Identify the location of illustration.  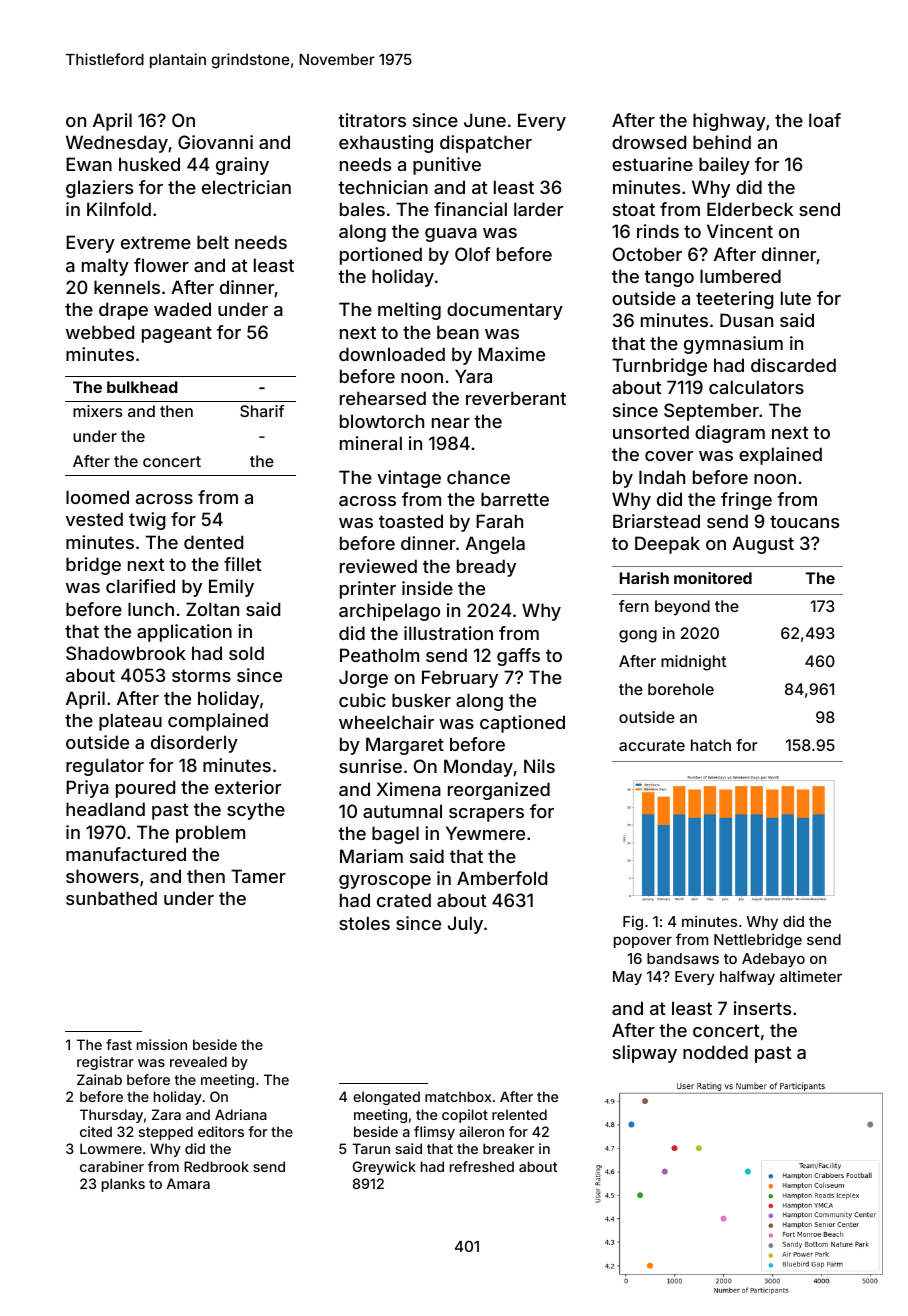
(448, 633).
